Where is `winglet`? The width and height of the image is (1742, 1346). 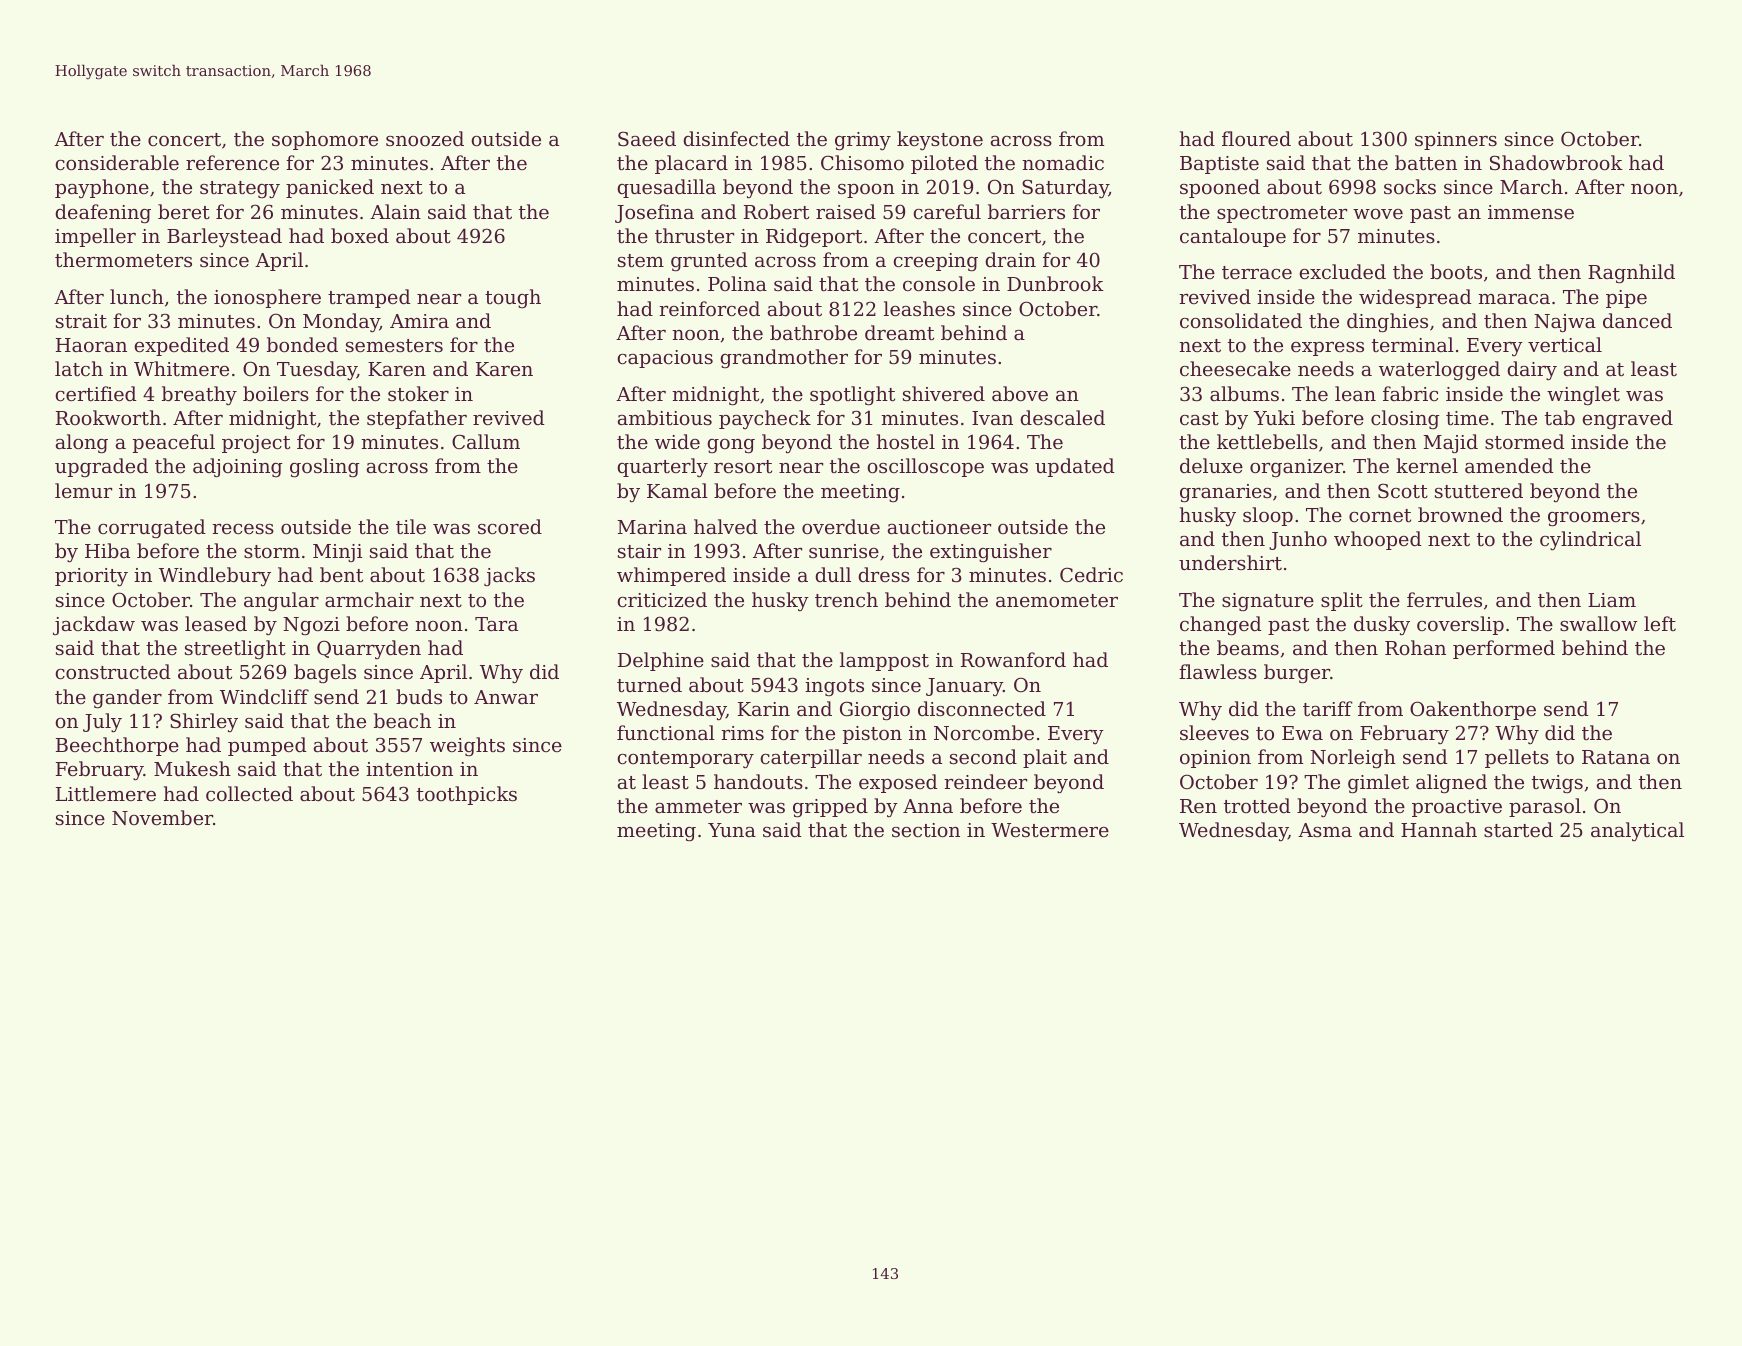 winglet is located at coordinates (1583, 395).
